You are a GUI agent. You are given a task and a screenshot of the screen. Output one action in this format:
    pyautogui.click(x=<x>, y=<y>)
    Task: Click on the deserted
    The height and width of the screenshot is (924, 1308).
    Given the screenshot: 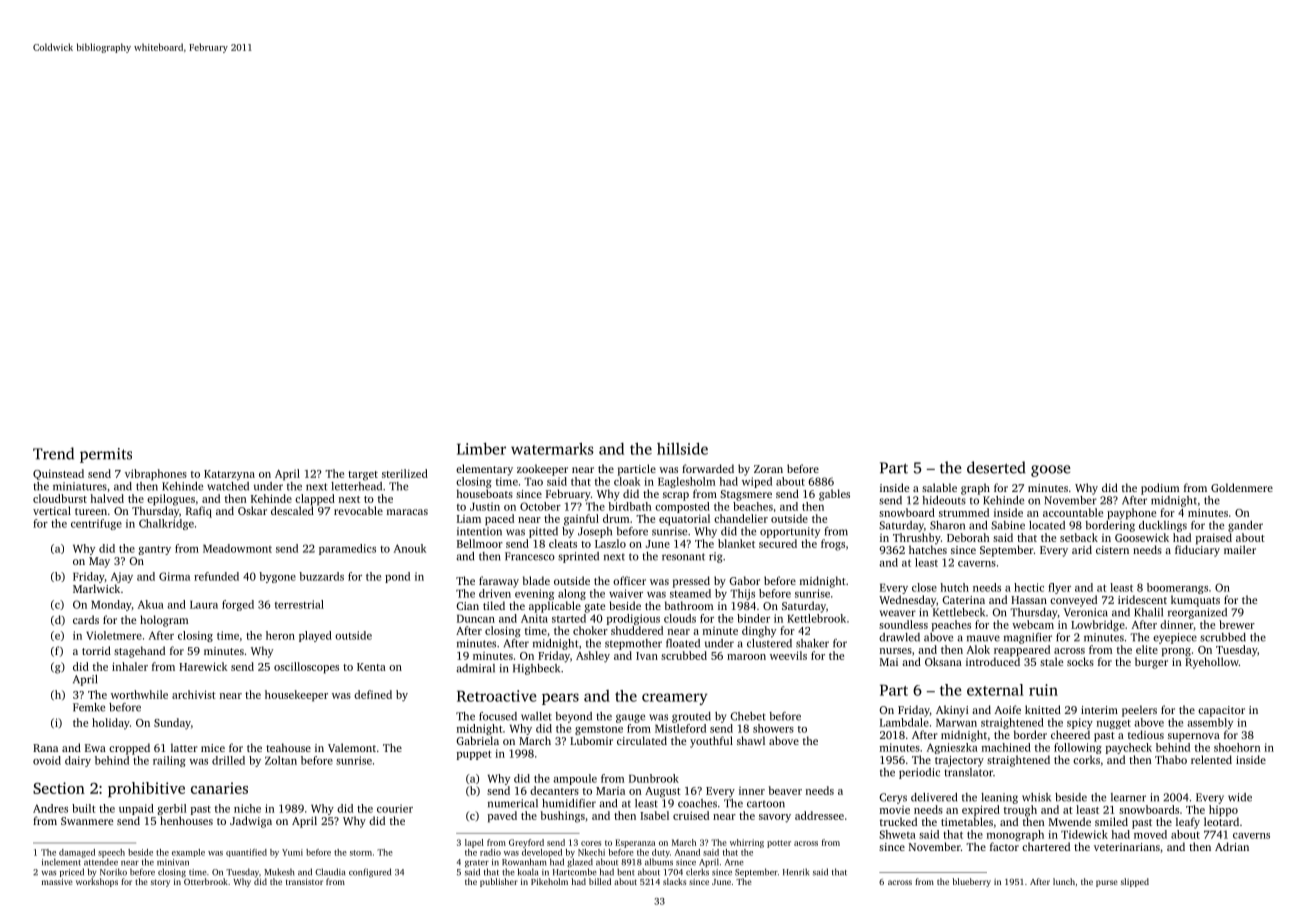 What is the action you would take?
    pyautogui.click(x=996, y=467)
